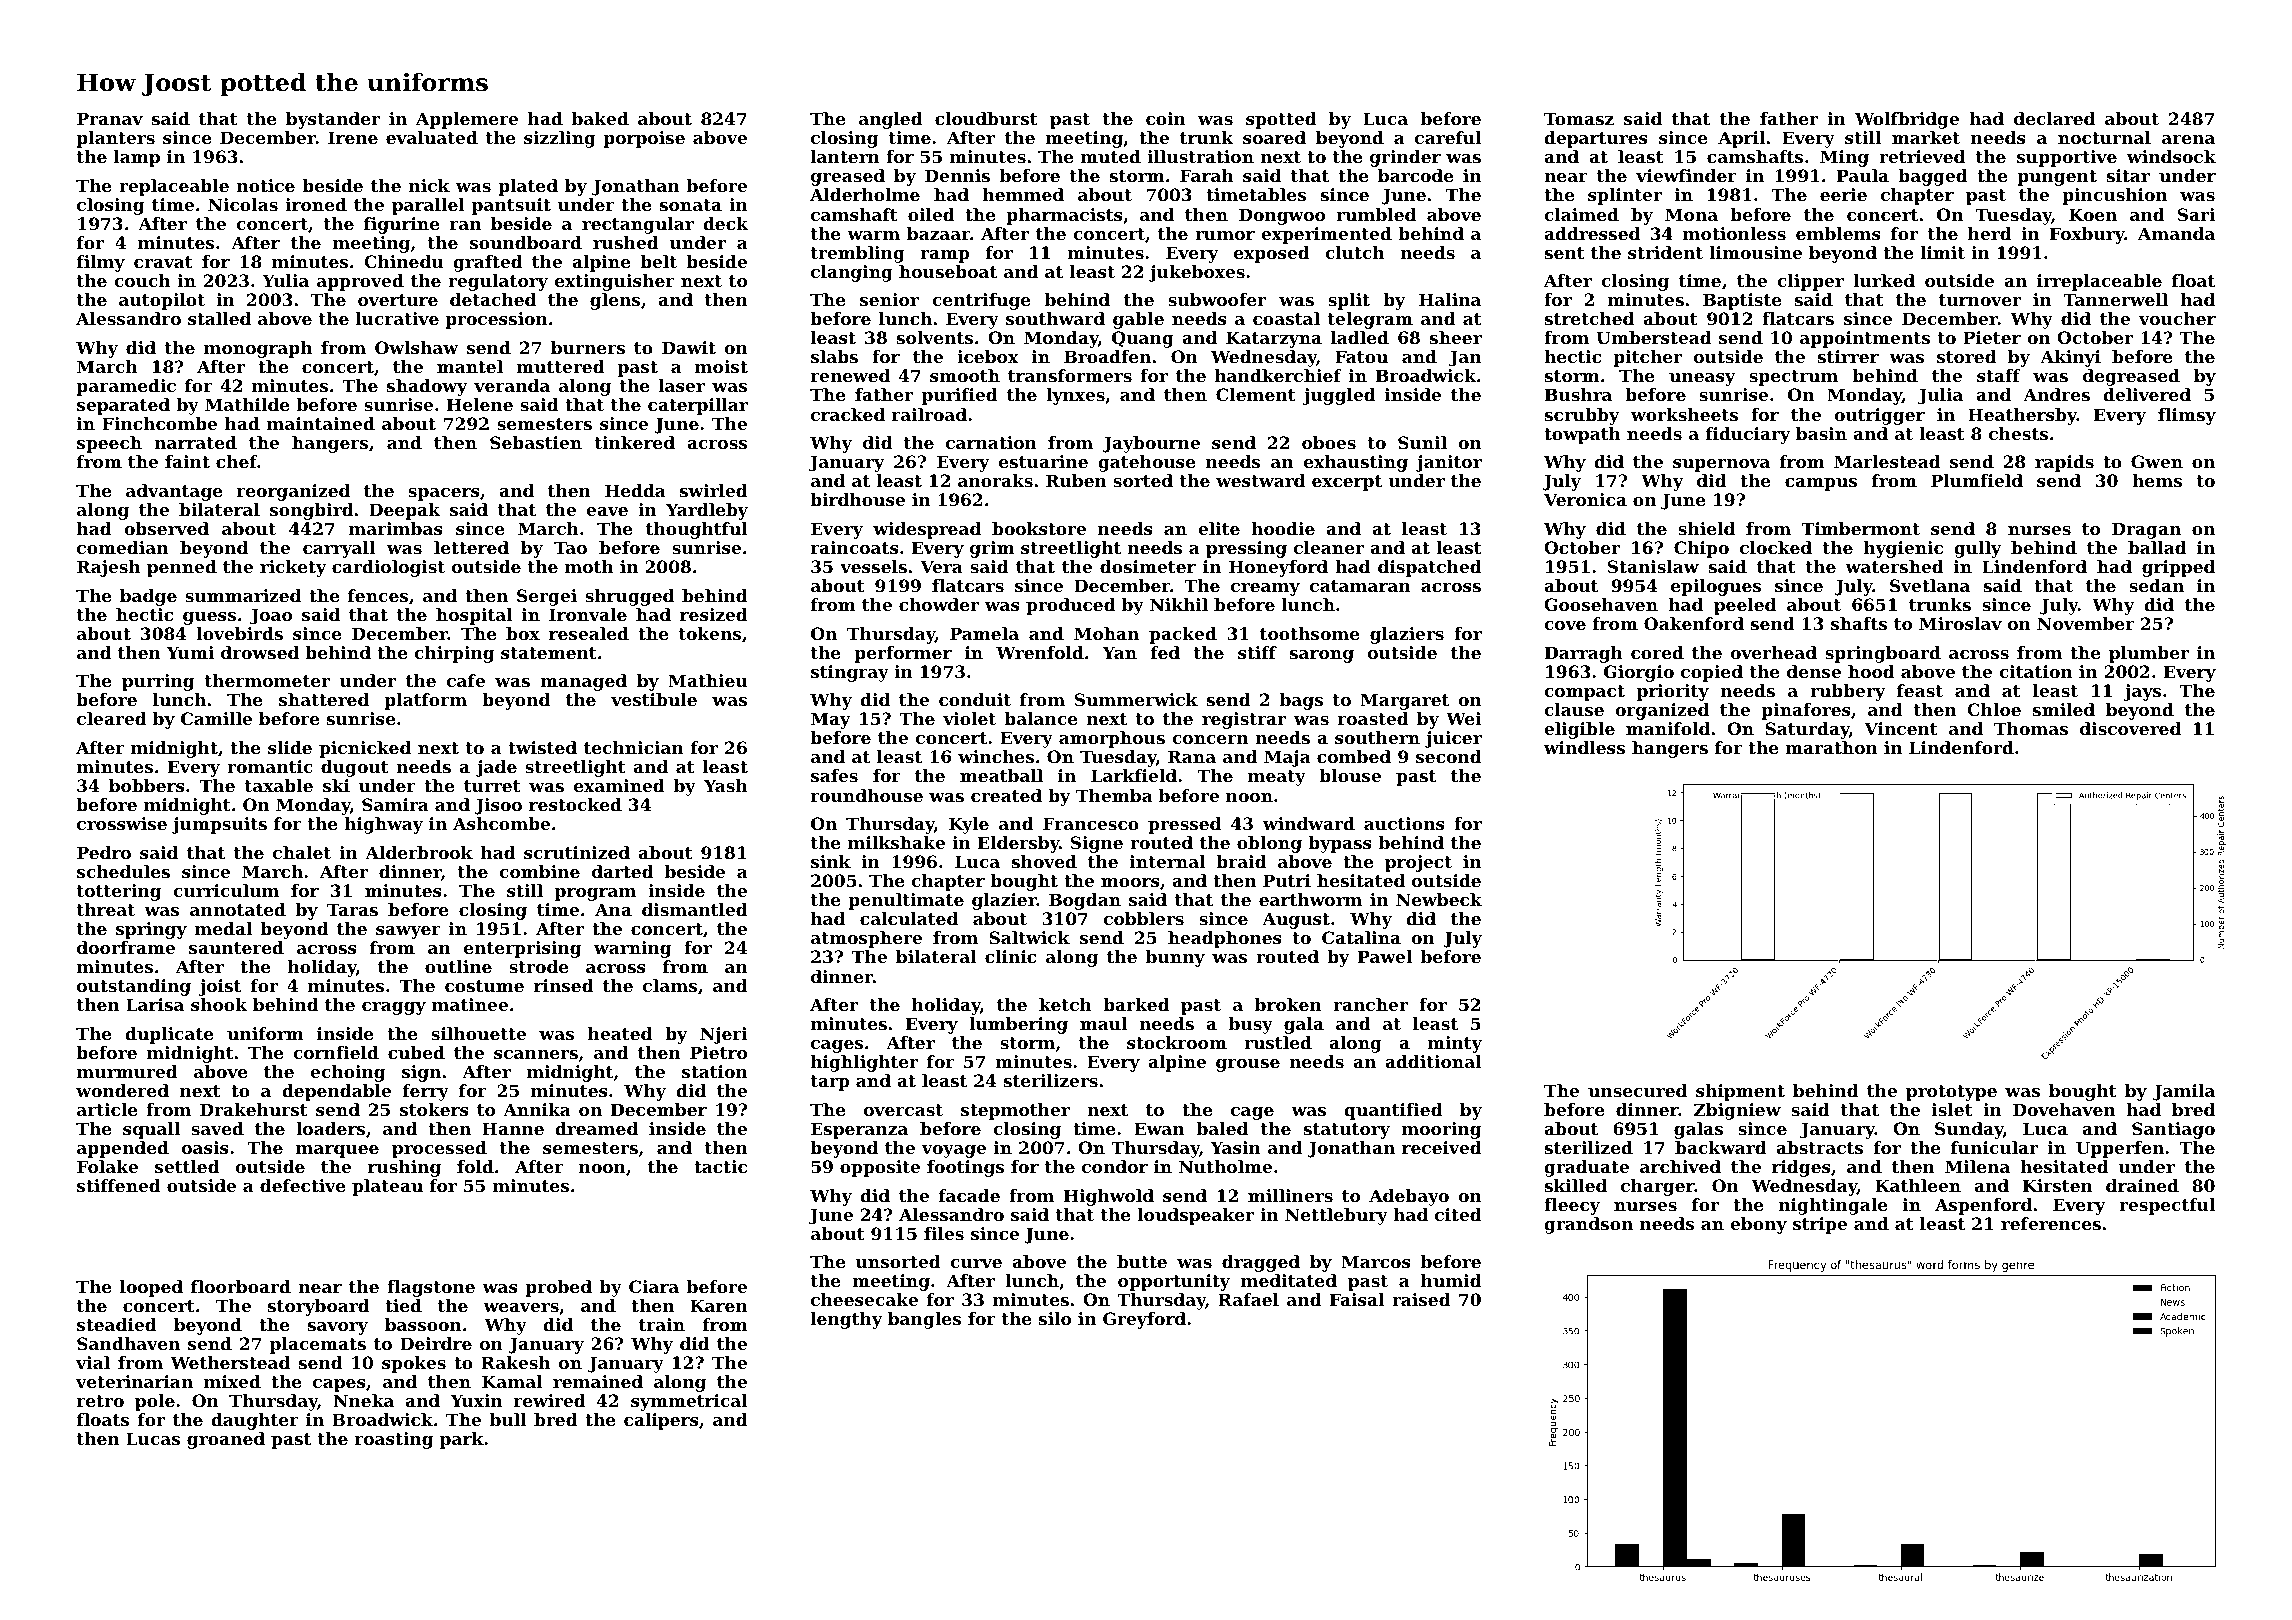 This document has width=2292, height=1620. I want to click on elite, so click(1219, 528).
